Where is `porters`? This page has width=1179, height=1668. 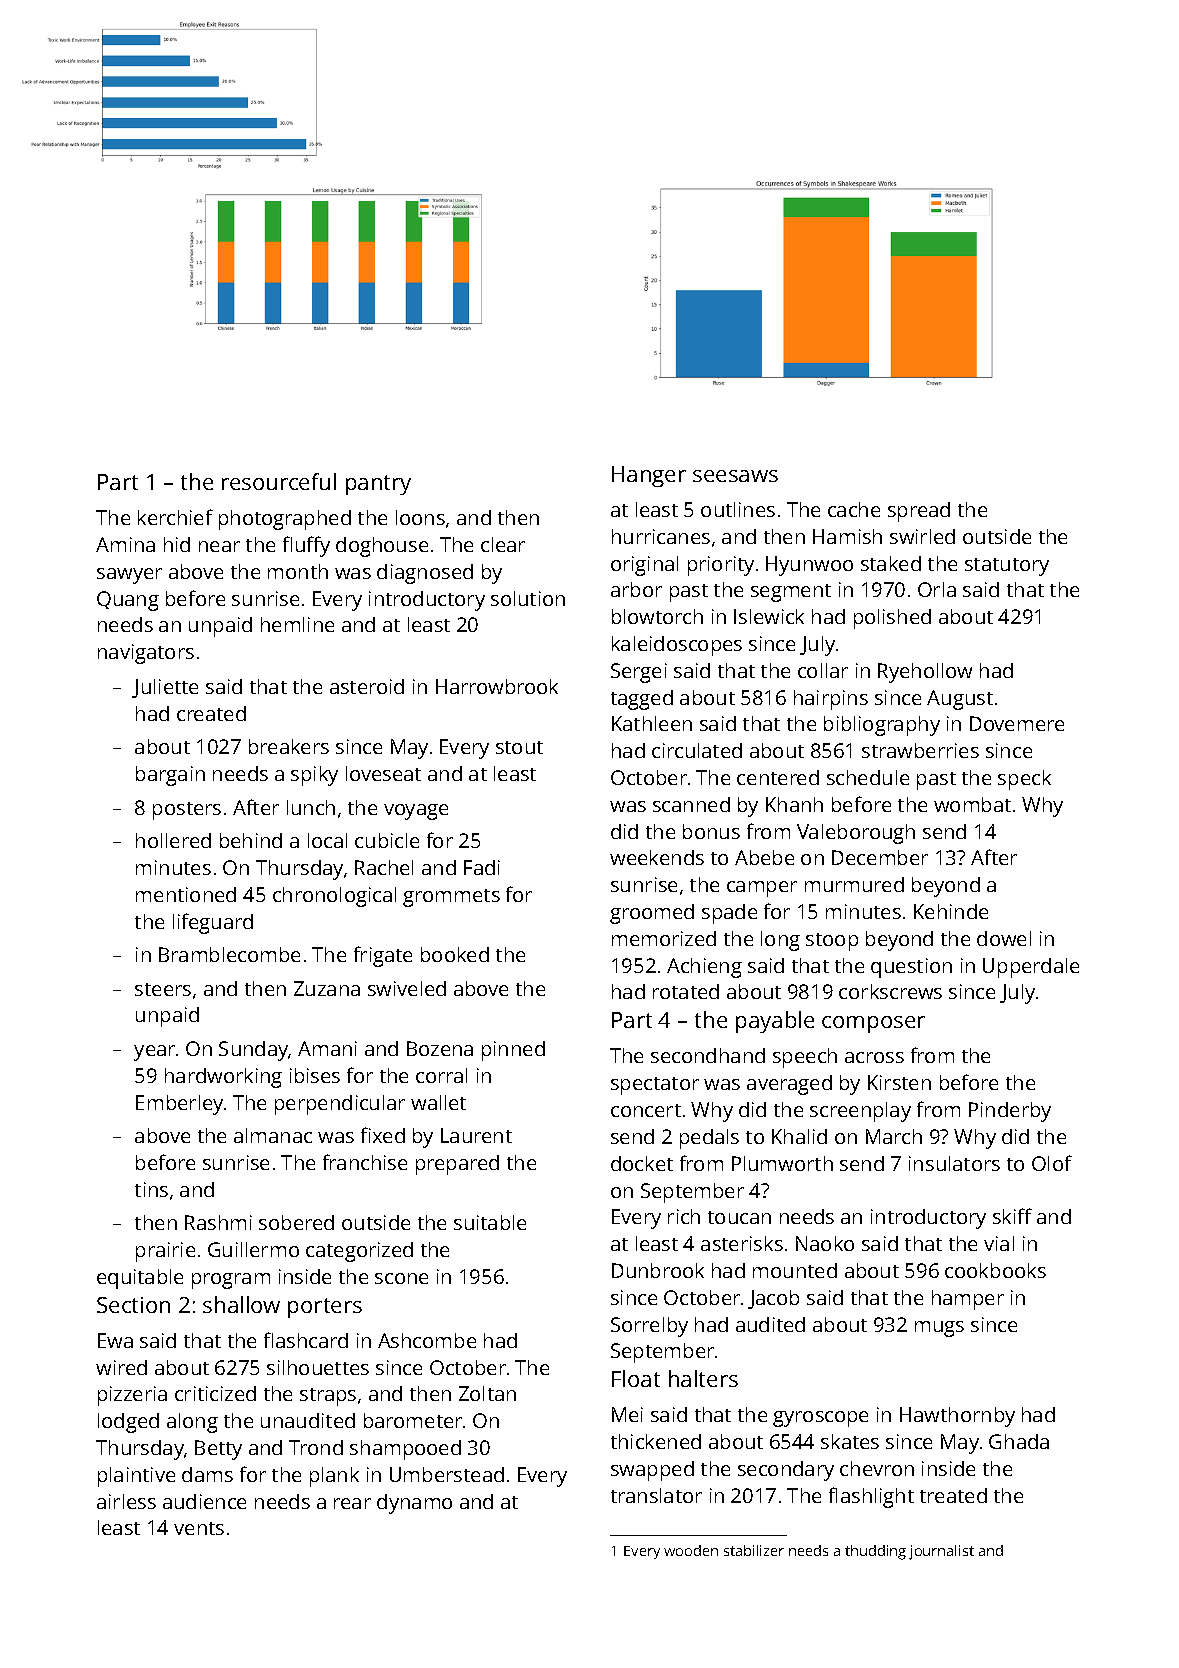
porters is located at coordinates (325, 1308).
